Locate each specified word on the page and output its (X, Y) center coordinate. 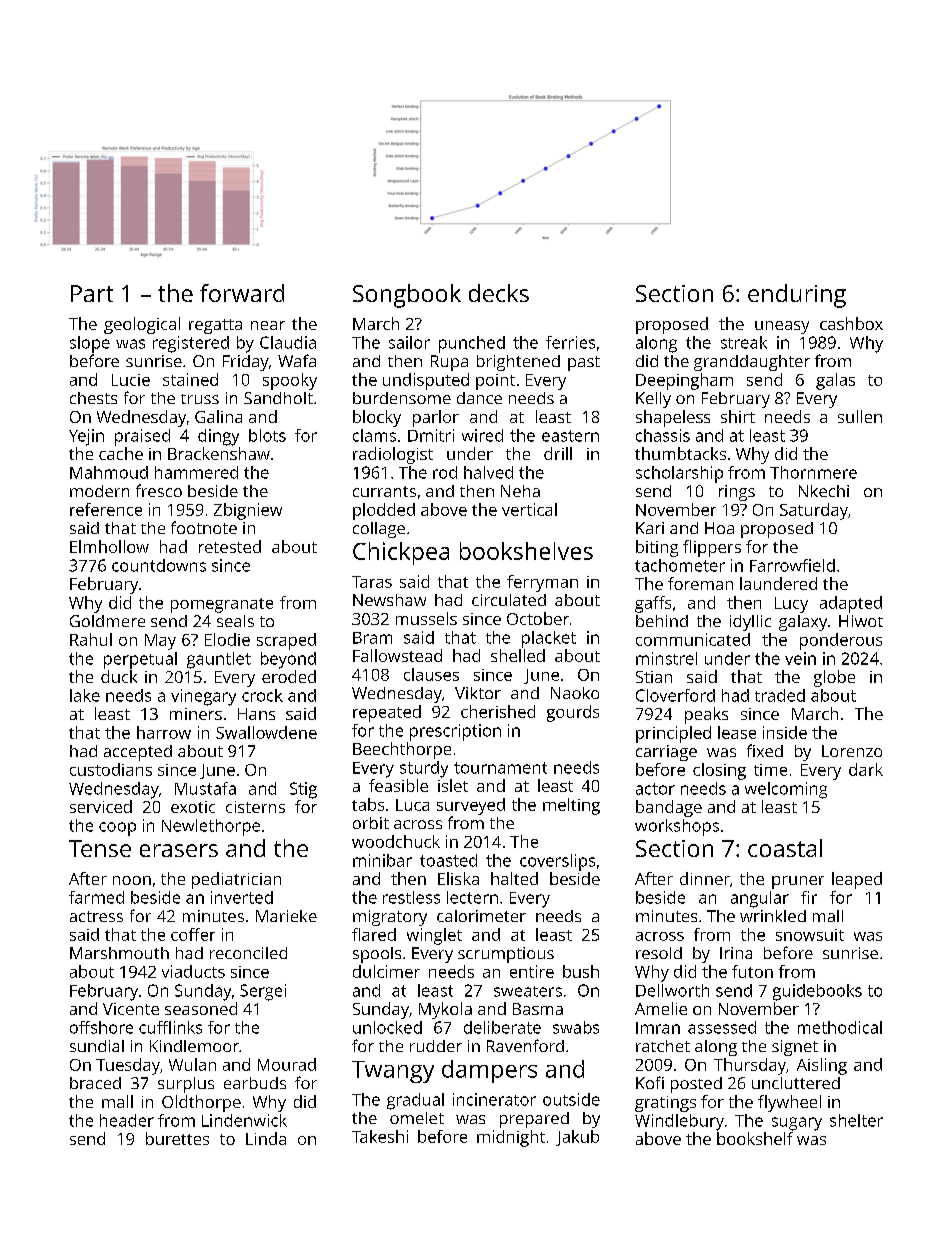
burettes (177, 1138)
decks (499, 293)
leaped (857, 880)
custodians (111, 769)
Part (92, 293)
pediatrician (236, 880)
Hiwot (861, 621)
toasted (448, 860)
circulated (509, 600)
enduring (797, 296)
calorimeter (481, 916)
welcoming (786, 790)
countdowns (159, 565)
